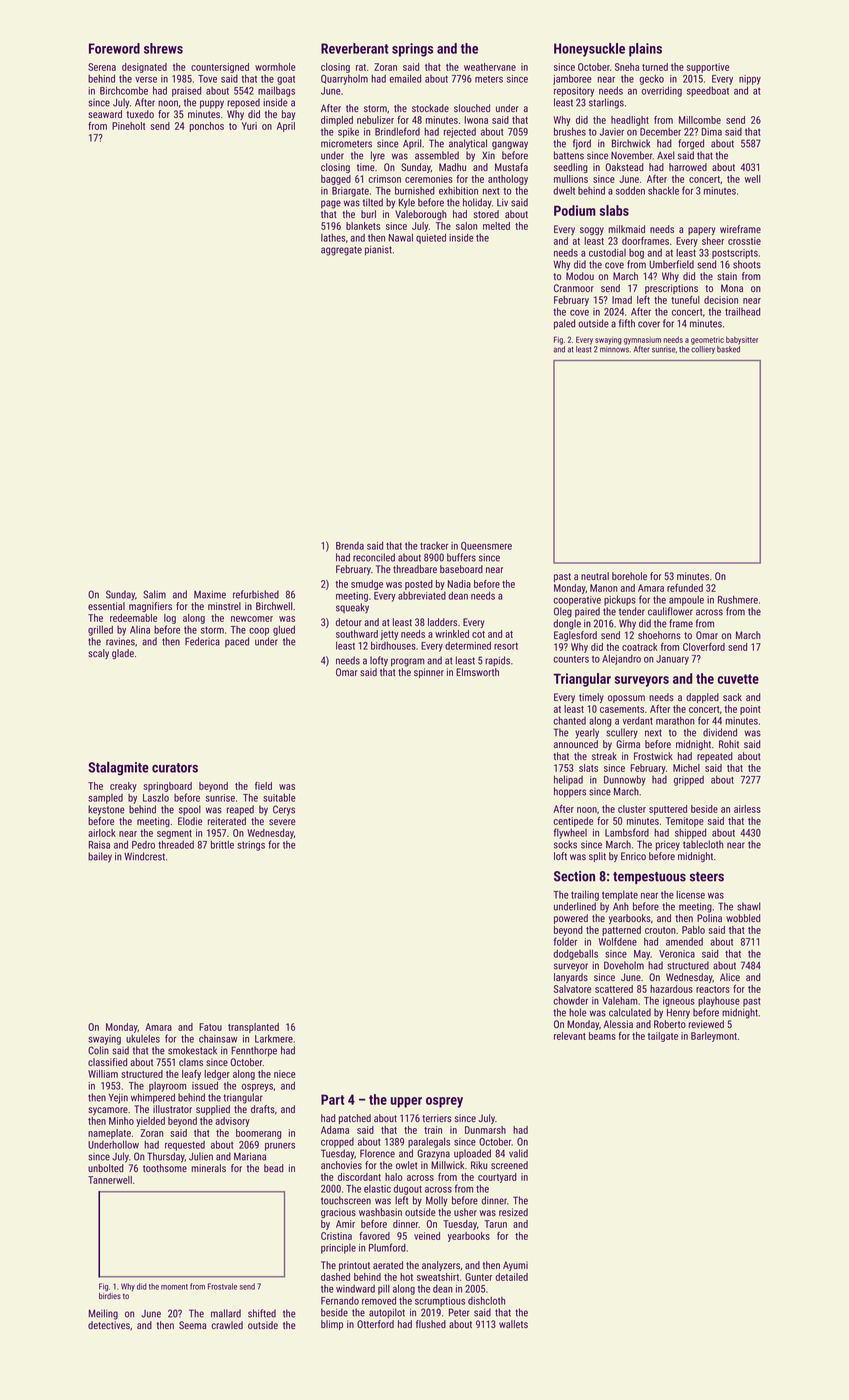 Image resolution: width=849 pixels, height=1400 pixels. Describe the element at coordinates (251, 846) in the image. I see `strings` at that location.
